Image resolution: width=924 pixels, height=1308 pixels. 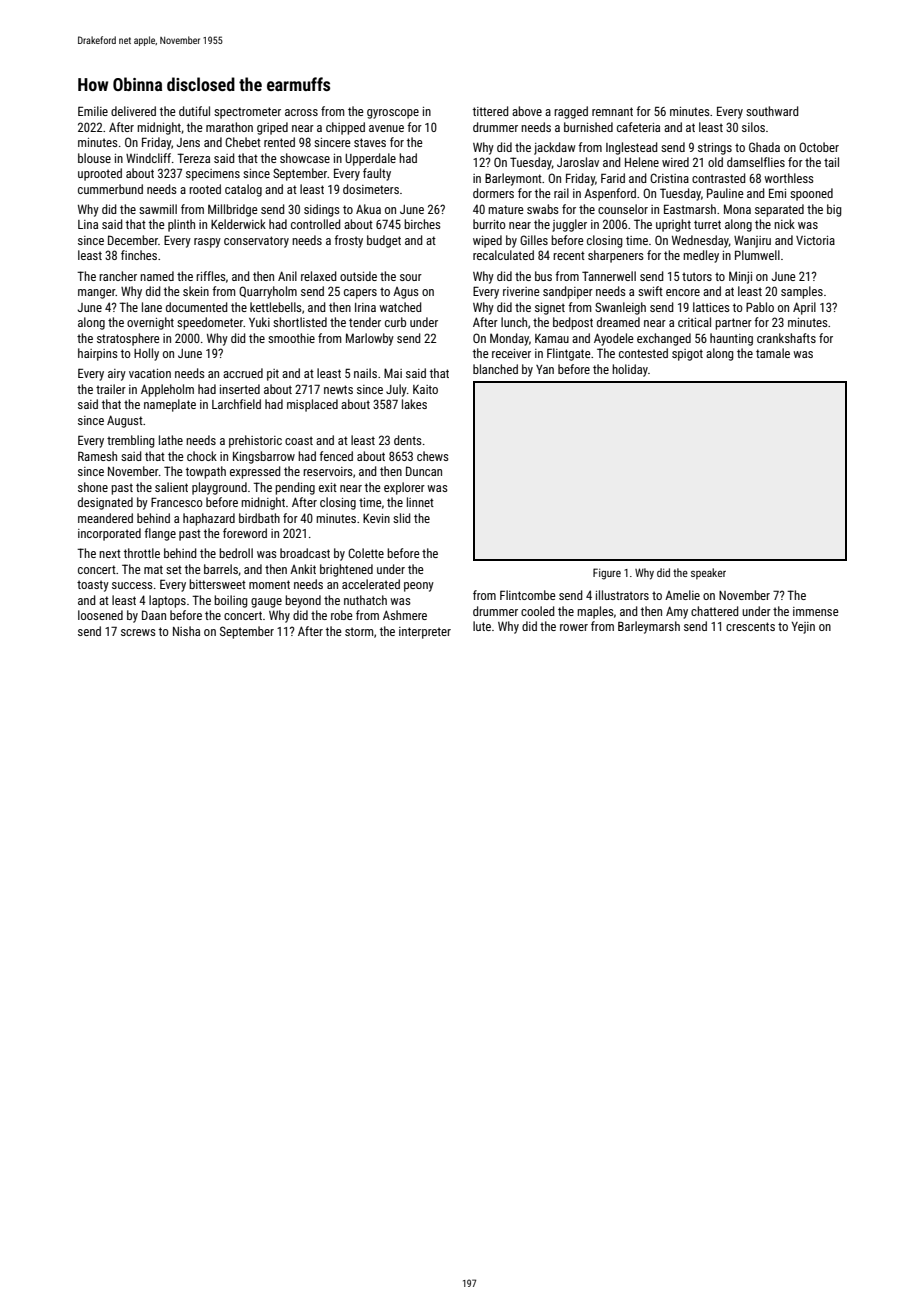 What do you see at coordinates (772, 111) in the screenshot?
I see `southward` at bounding box center [772, 111].
